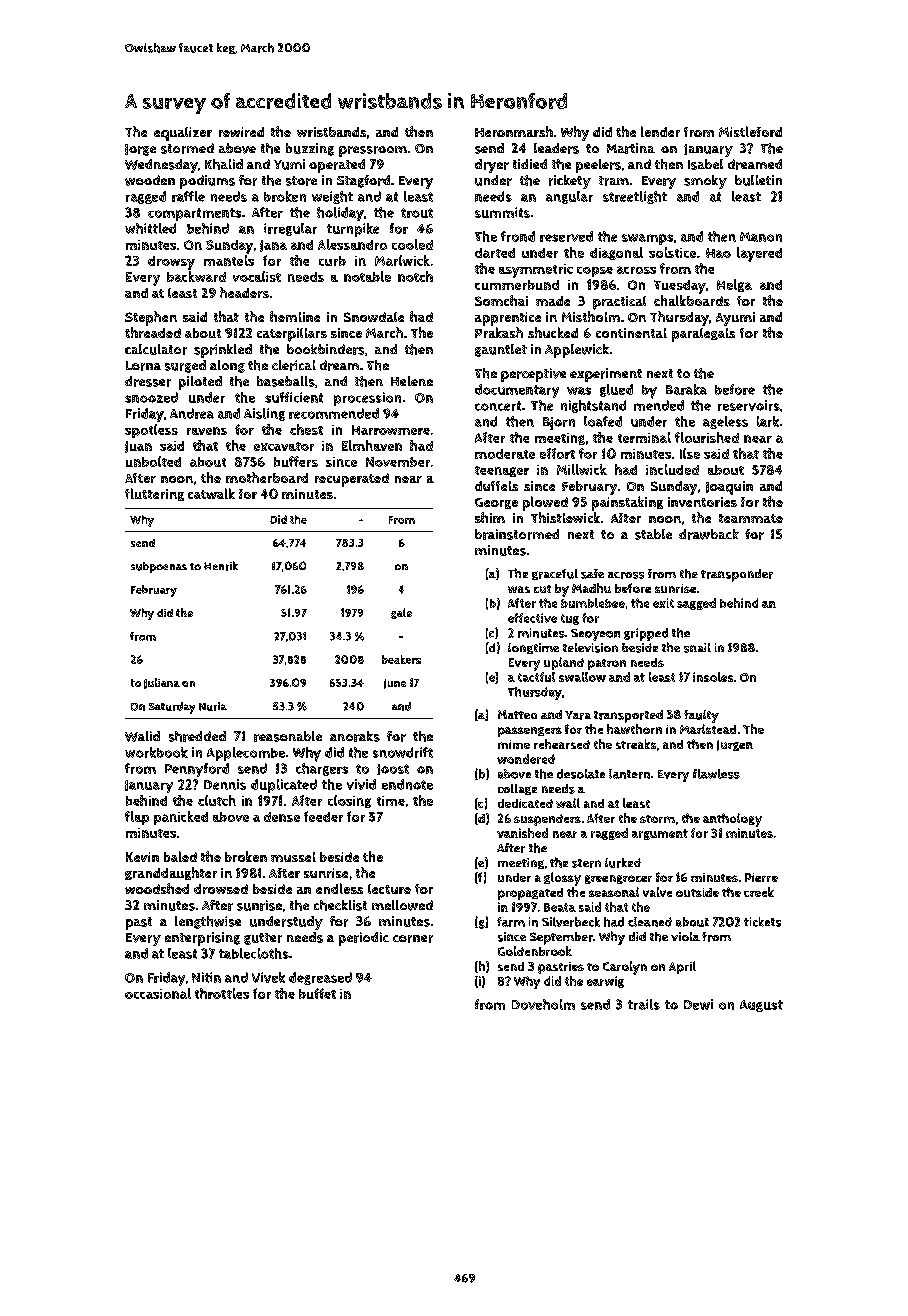  I want to click on buffet, so click(317, 993).
